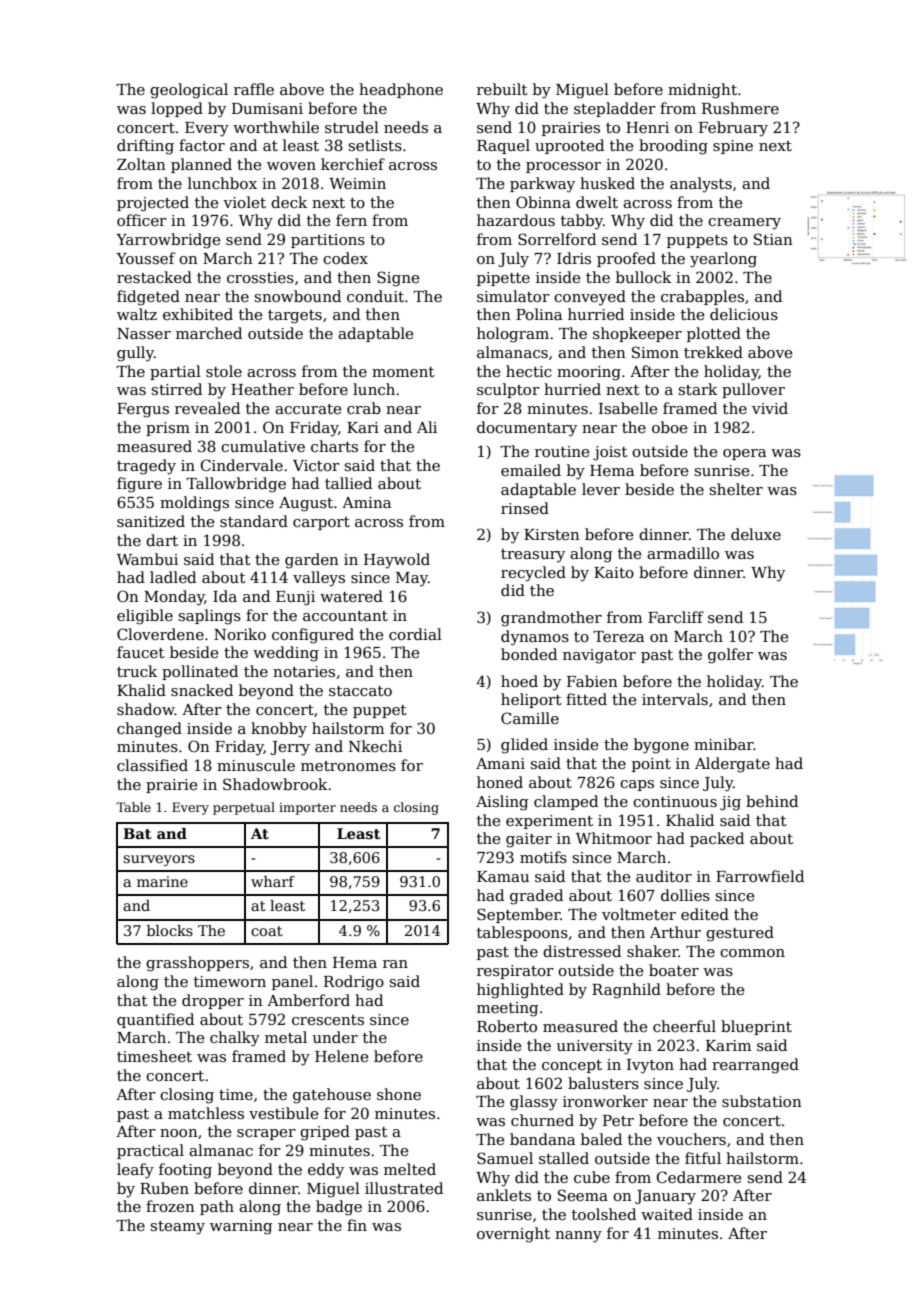  What do you see at coordinates (353, 164) in the page?
I see `kerchief` at bounding box center [353, 164].
